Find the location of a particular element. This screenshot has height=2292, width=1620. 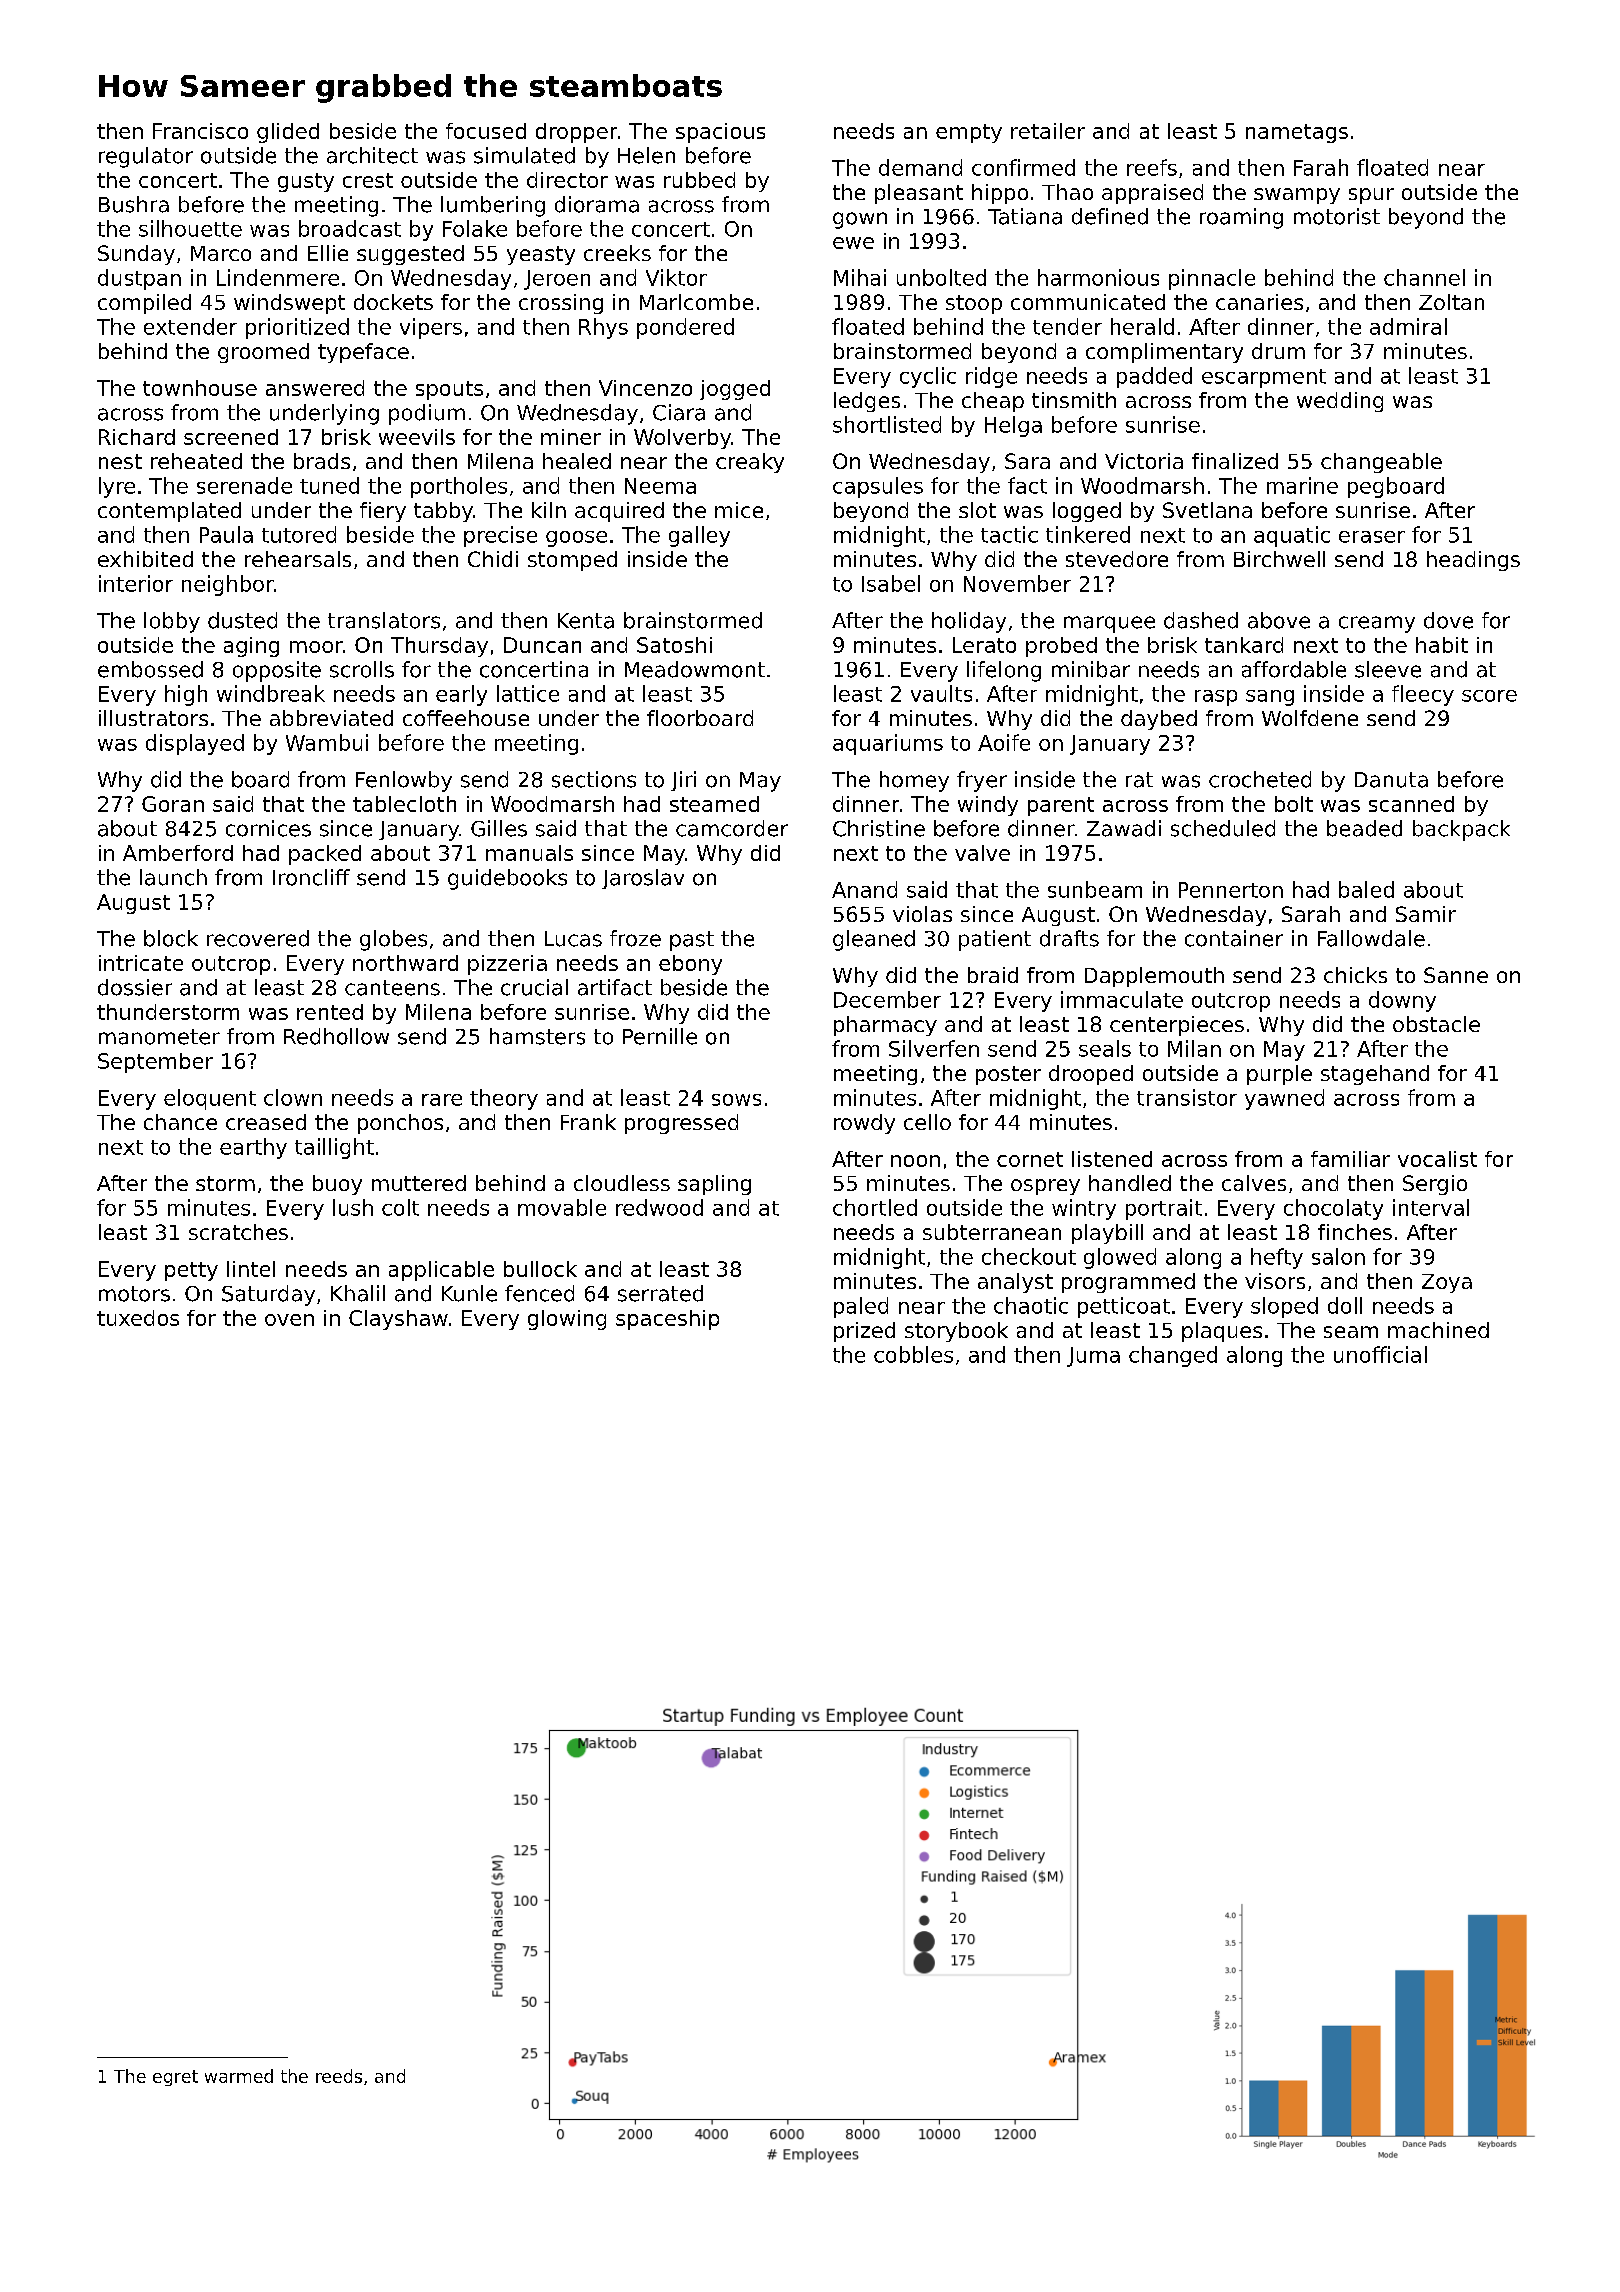

egret is located at coordinates (175, 2078).
